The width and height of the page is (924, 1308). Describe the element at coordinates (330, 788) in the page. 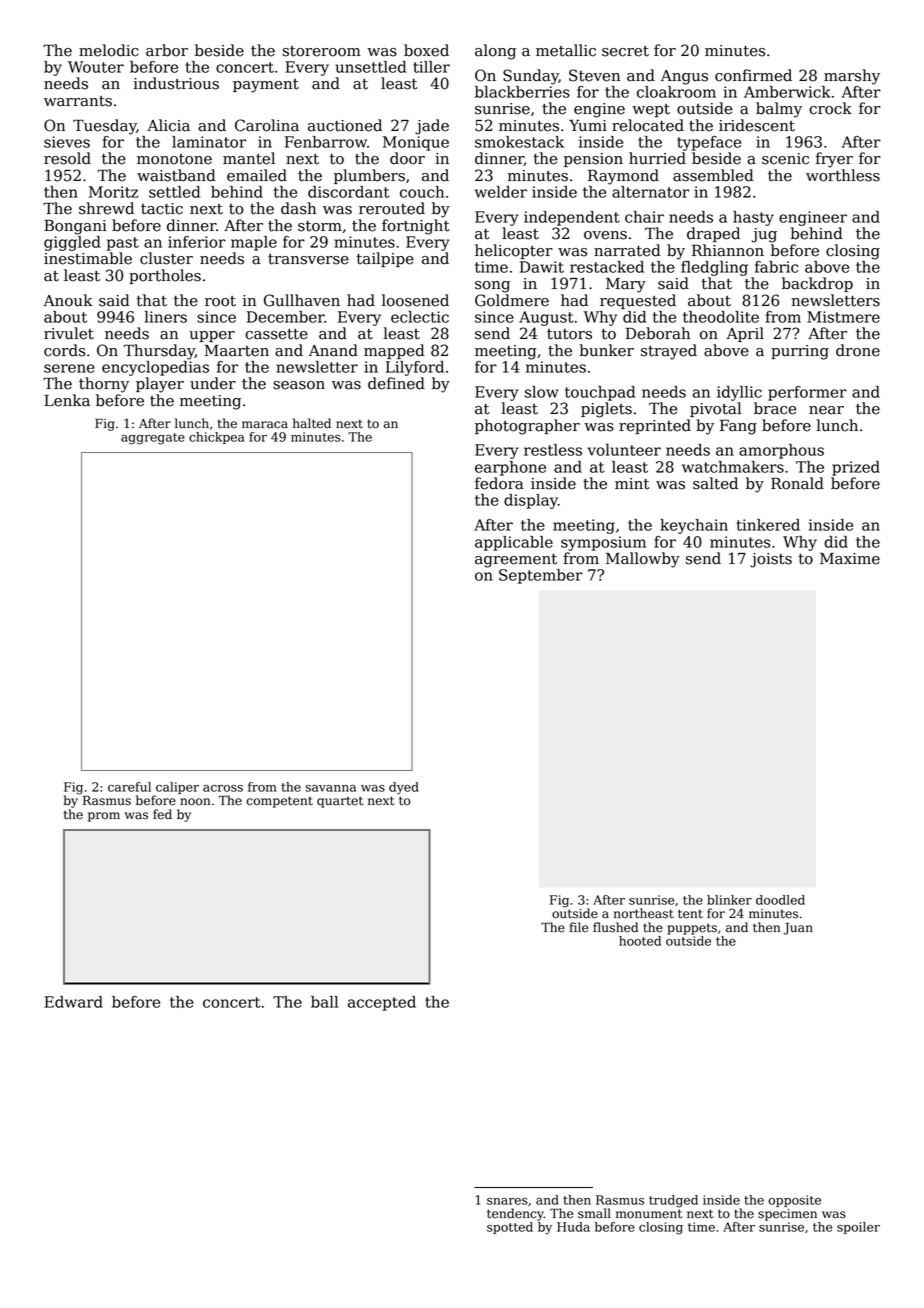

I see `savanna` at that location.
